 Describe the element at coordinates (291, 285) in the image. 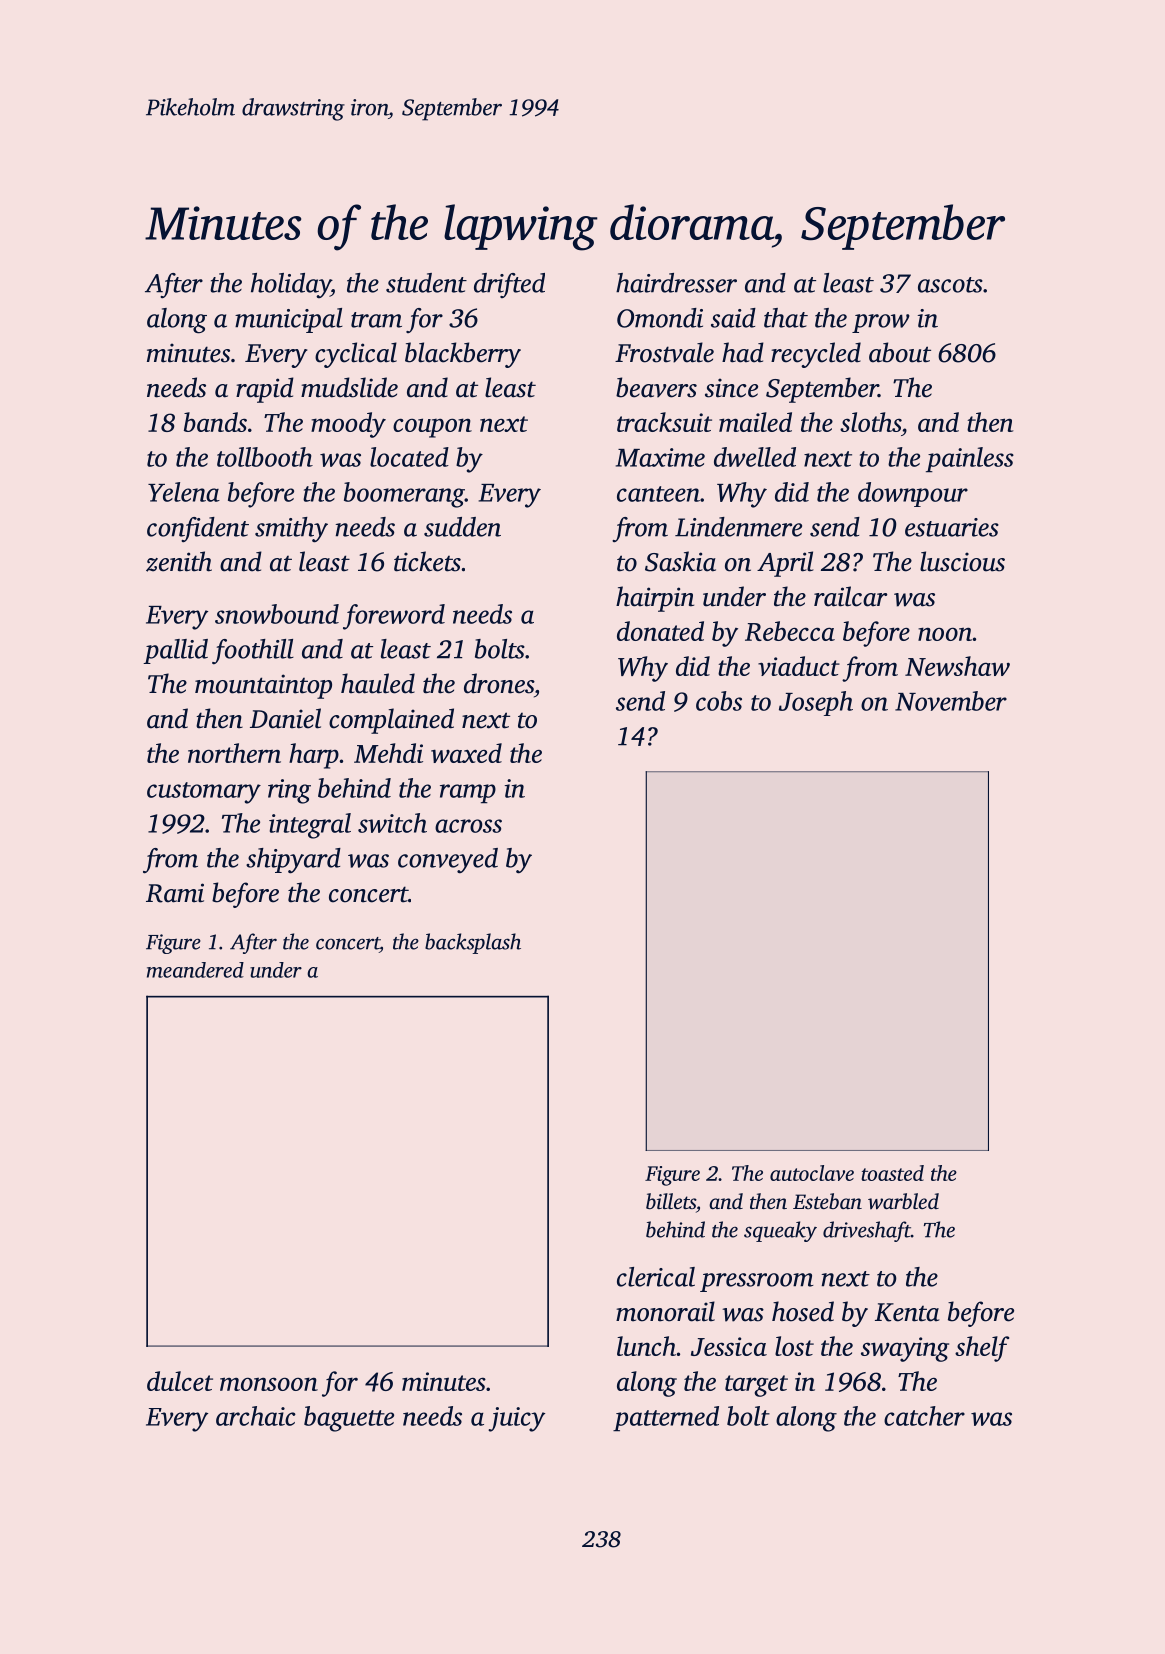

I see `holiday` at that location.
